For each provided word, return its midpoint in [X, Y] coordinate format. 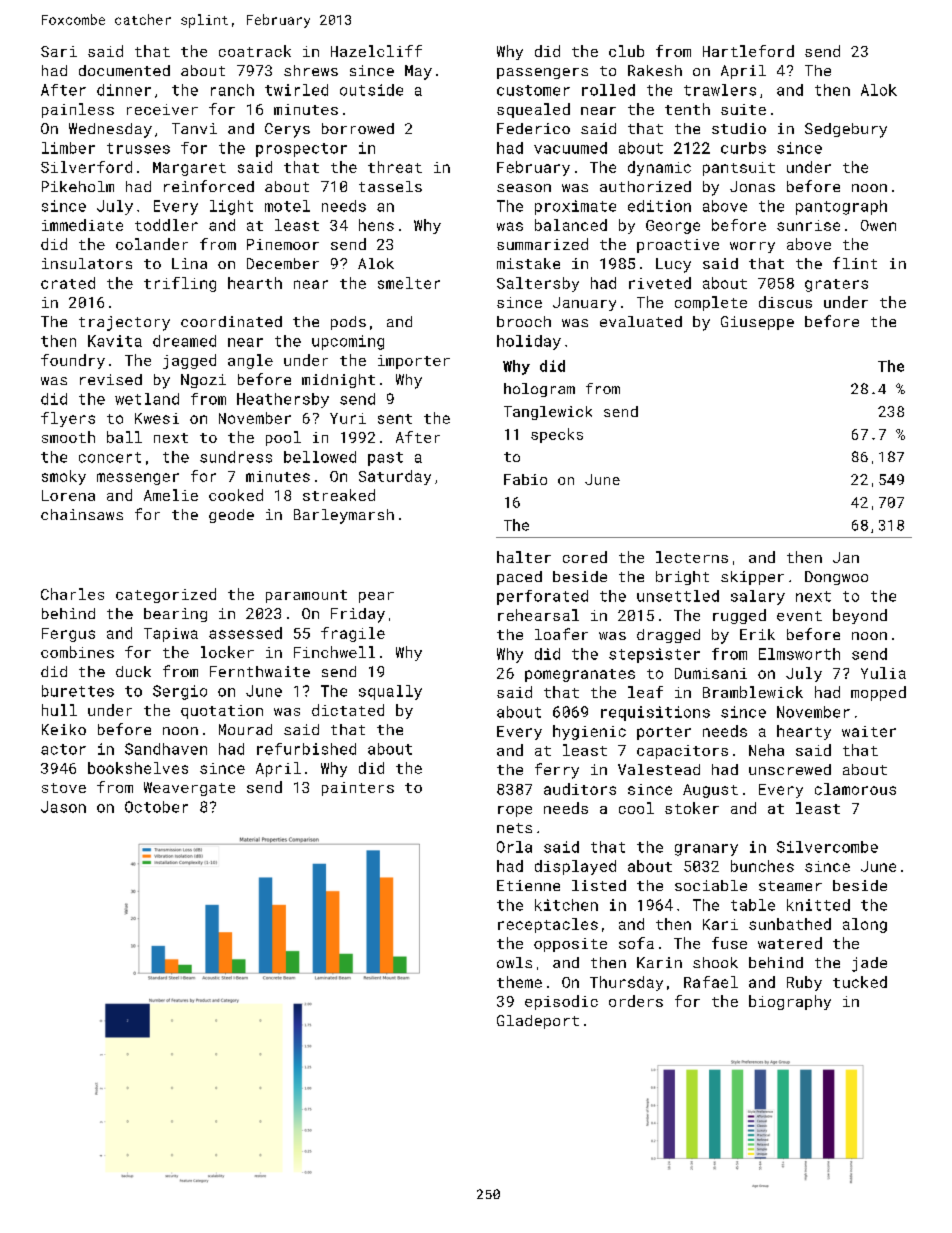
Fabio [525, 479]
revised [111, 379]
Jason [63, 807]
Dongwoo [836, 578]
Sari [59, 51]
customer [533, 90]
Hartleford [748, 51]
